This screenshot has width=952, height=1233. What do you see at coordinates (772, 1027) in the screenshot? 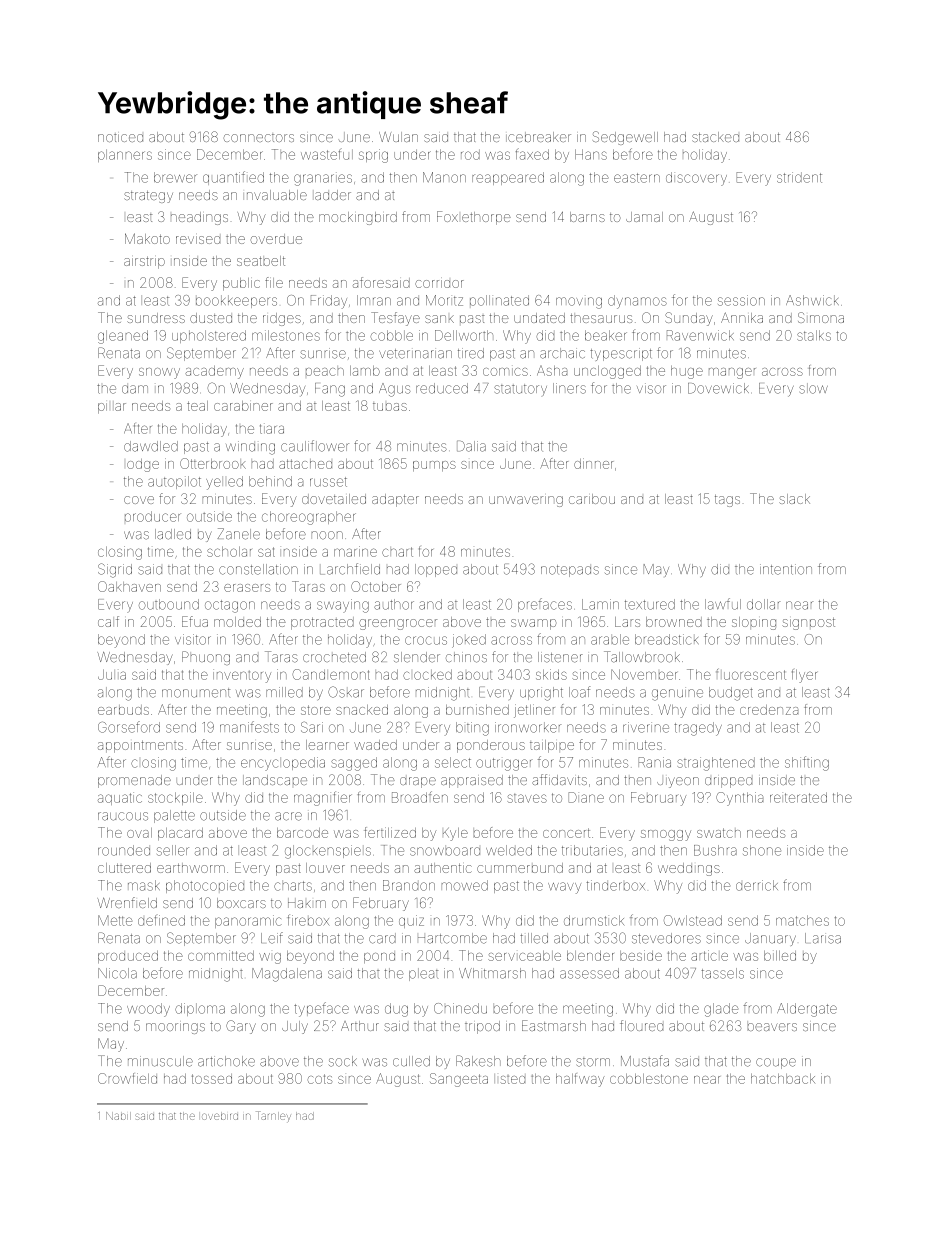
I see `beavers` at bounding box center [772, 1027].
